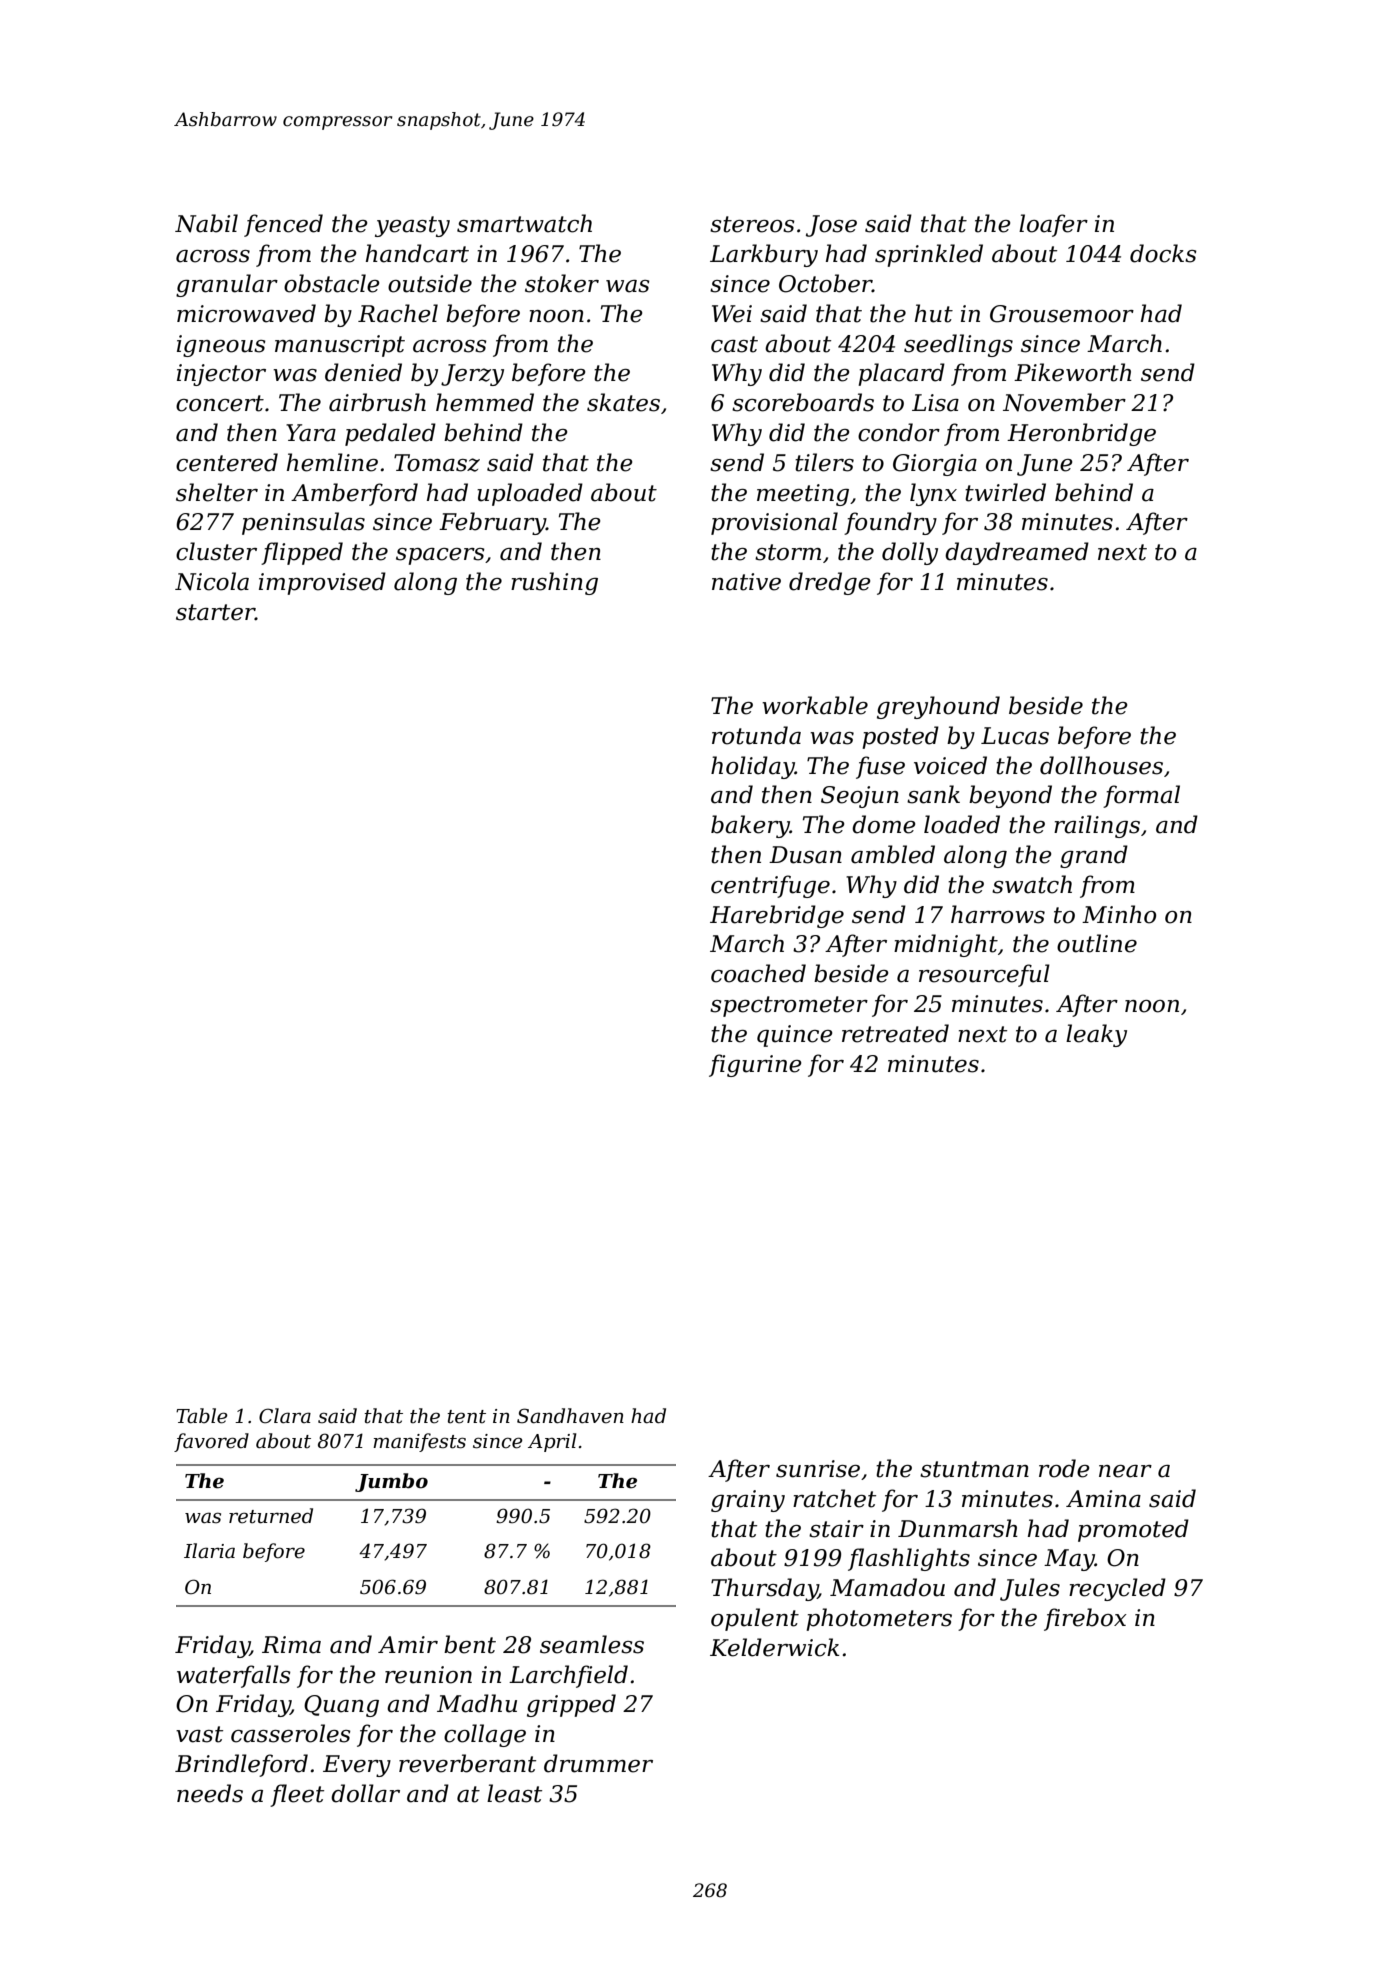 The width and height of the document is (1386, 1969). I want to click on Sandhaven, so click(570, 1416).
